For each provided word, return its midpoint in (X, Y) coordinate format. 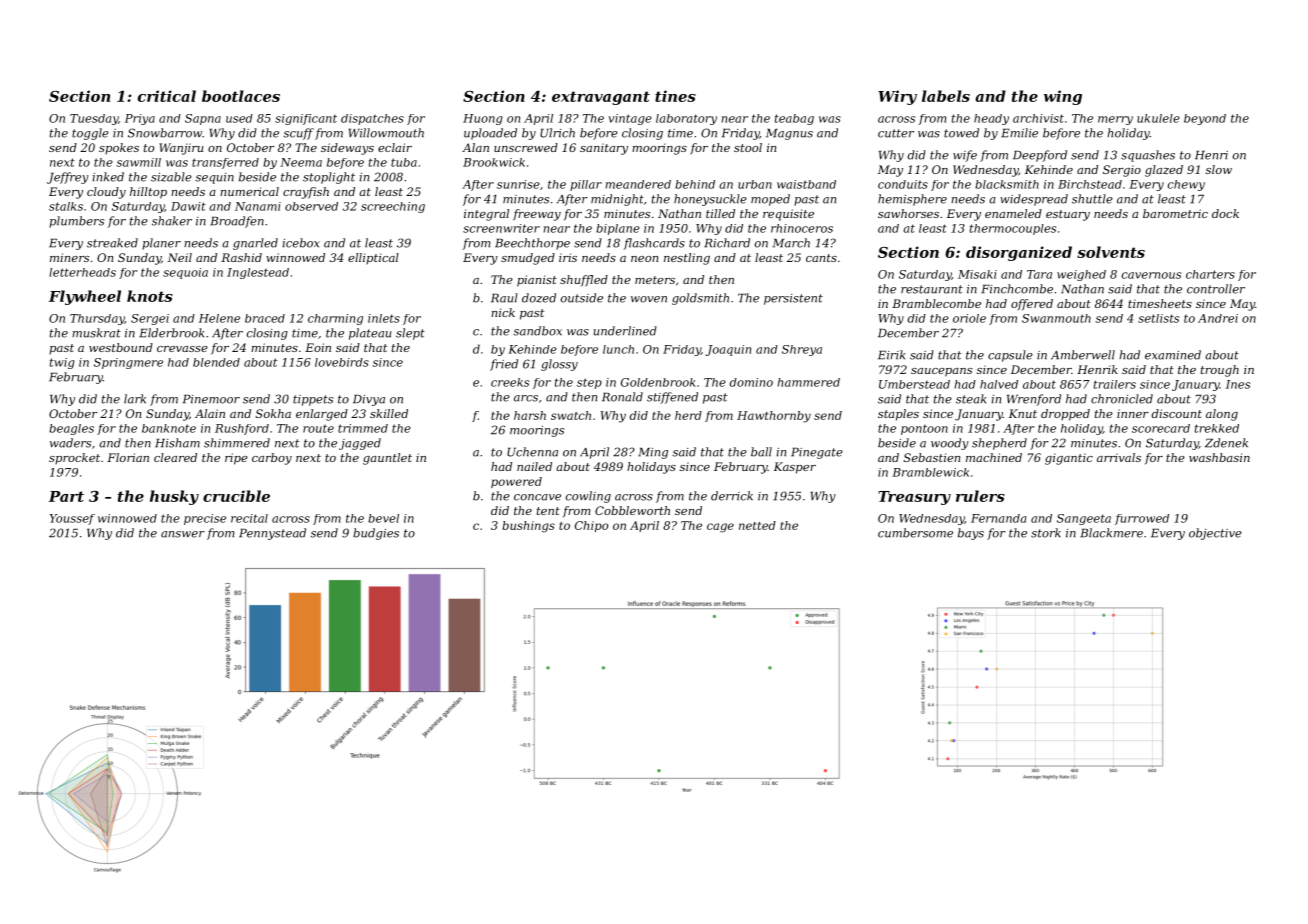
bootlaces (241, 96)
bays (971, 534)
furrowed (1142, 519)
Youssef (72, 519)
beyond (1205, 119)
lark (135, 399)
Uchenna (532, 452)
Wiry (897, 97)
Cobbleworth (632, 510)
